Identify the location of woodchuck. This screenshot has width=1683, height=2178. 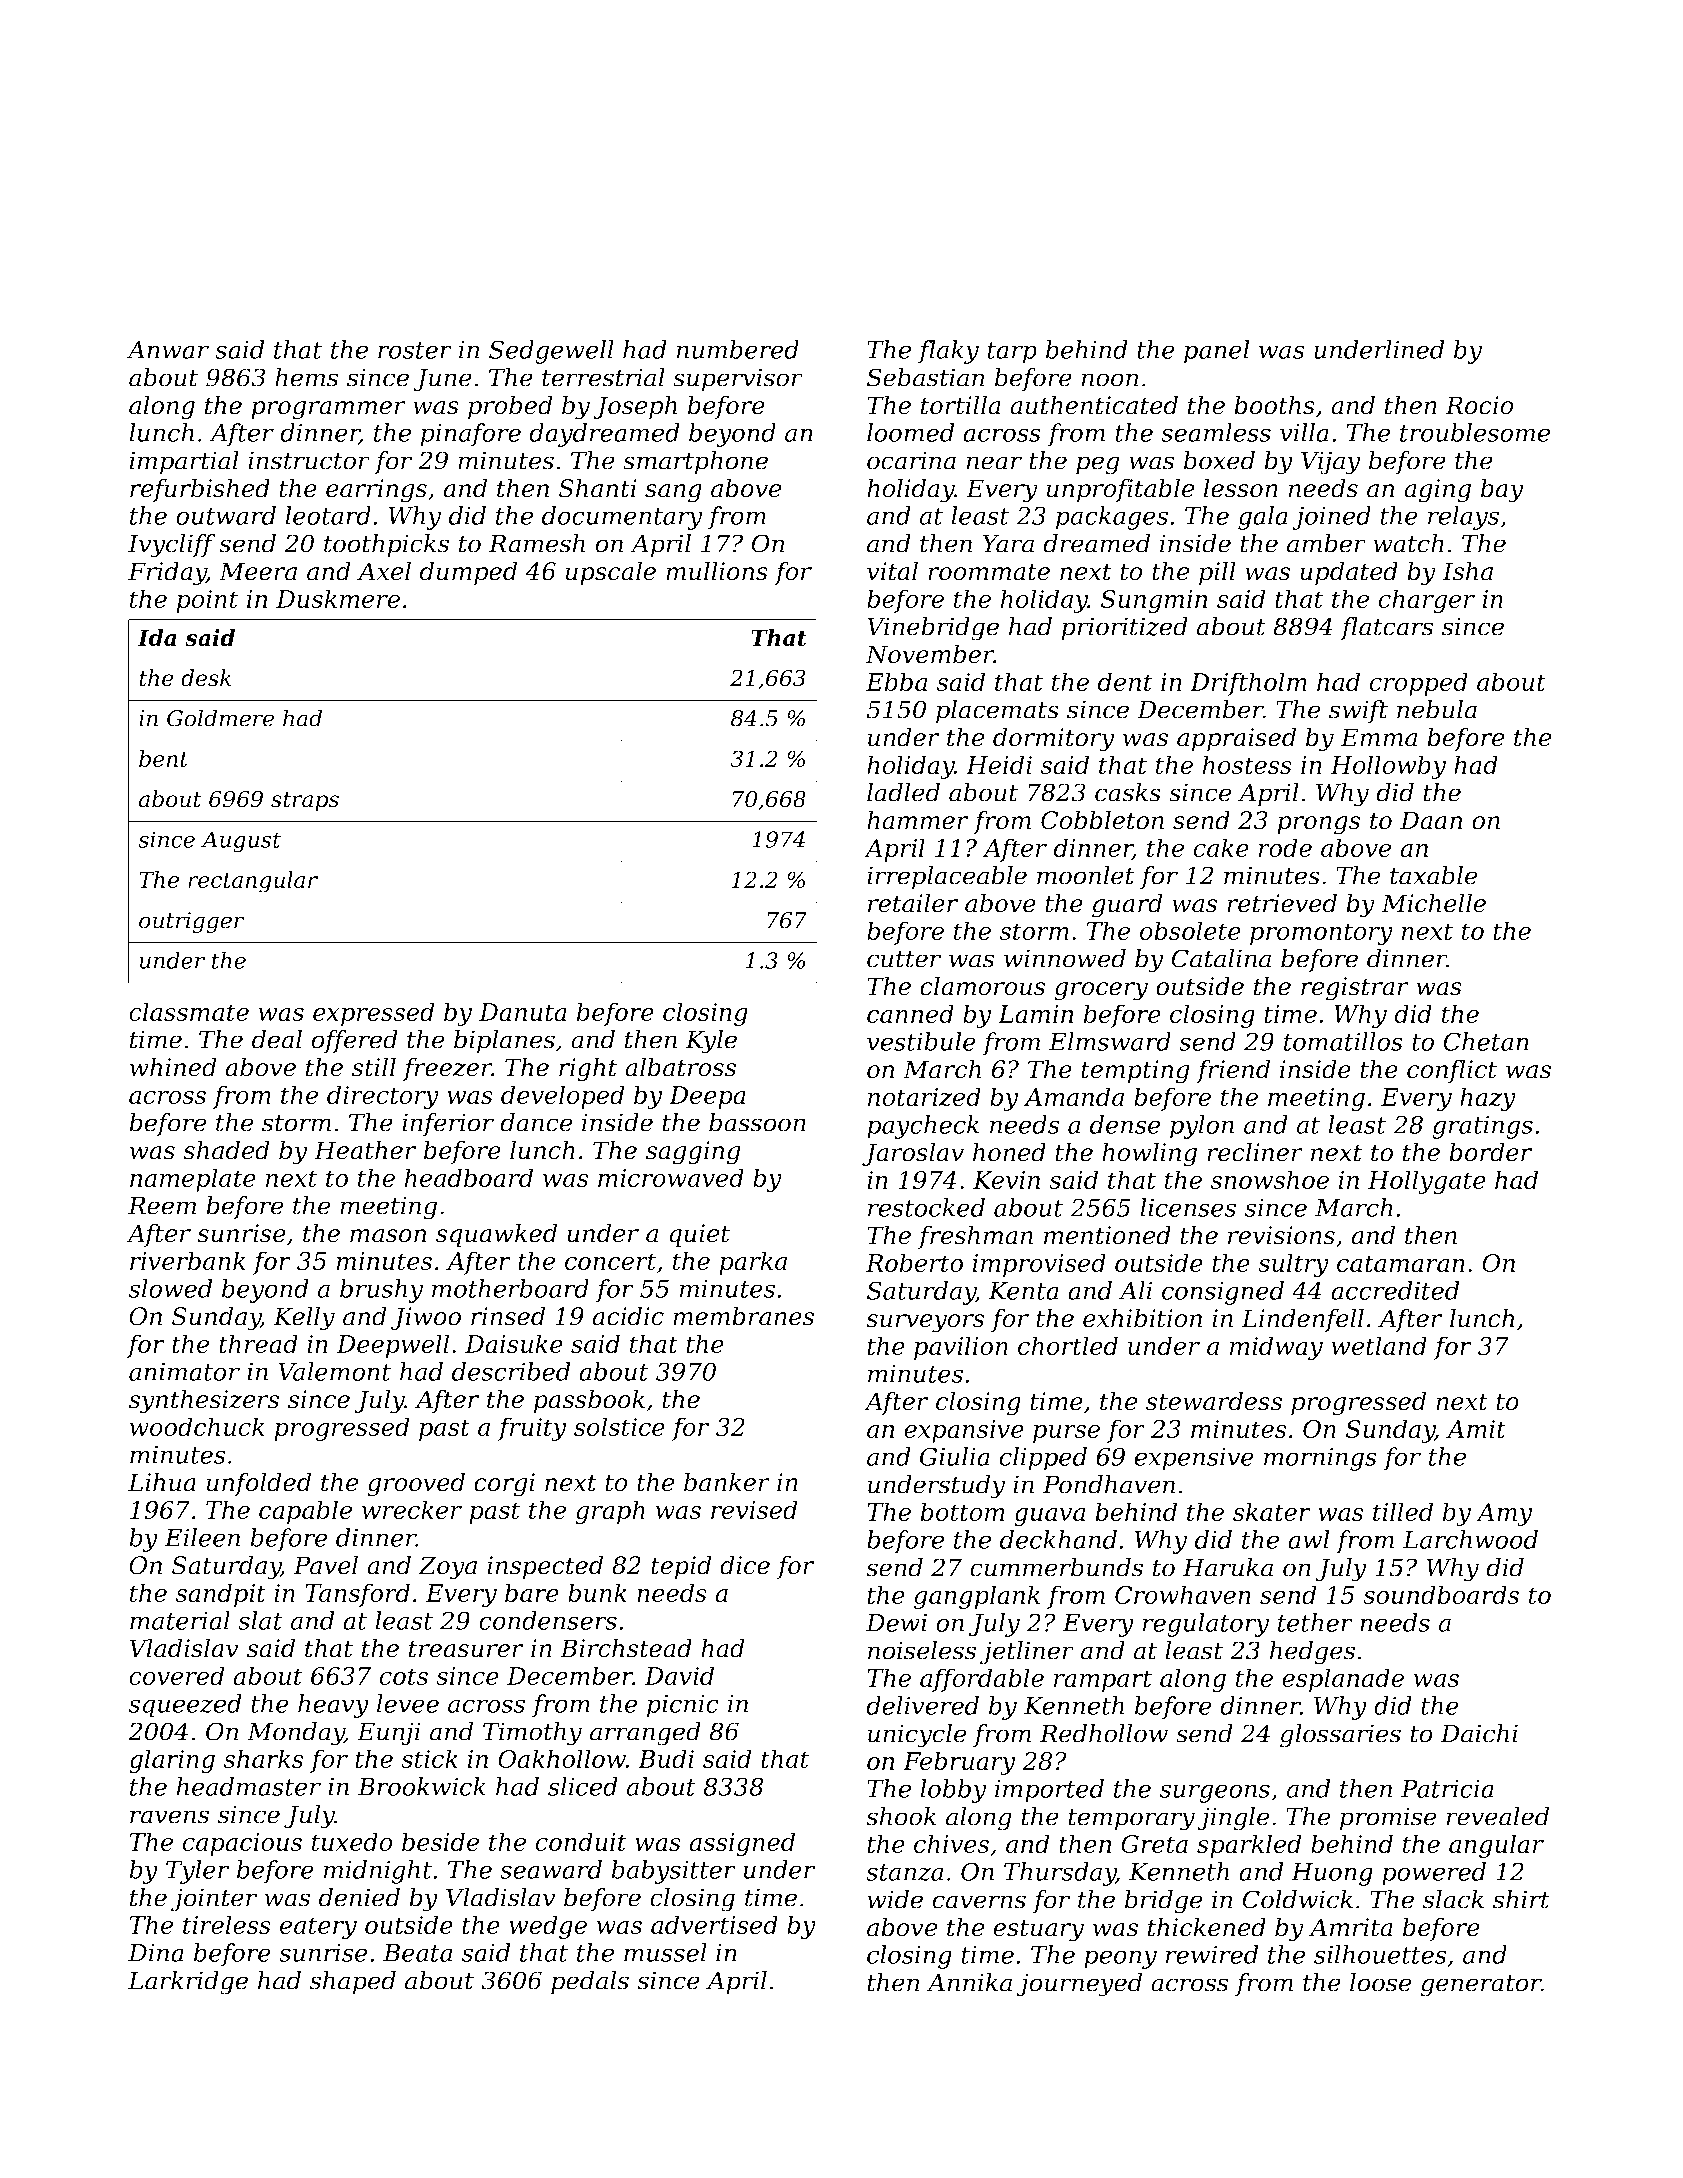
(197, 1426).
